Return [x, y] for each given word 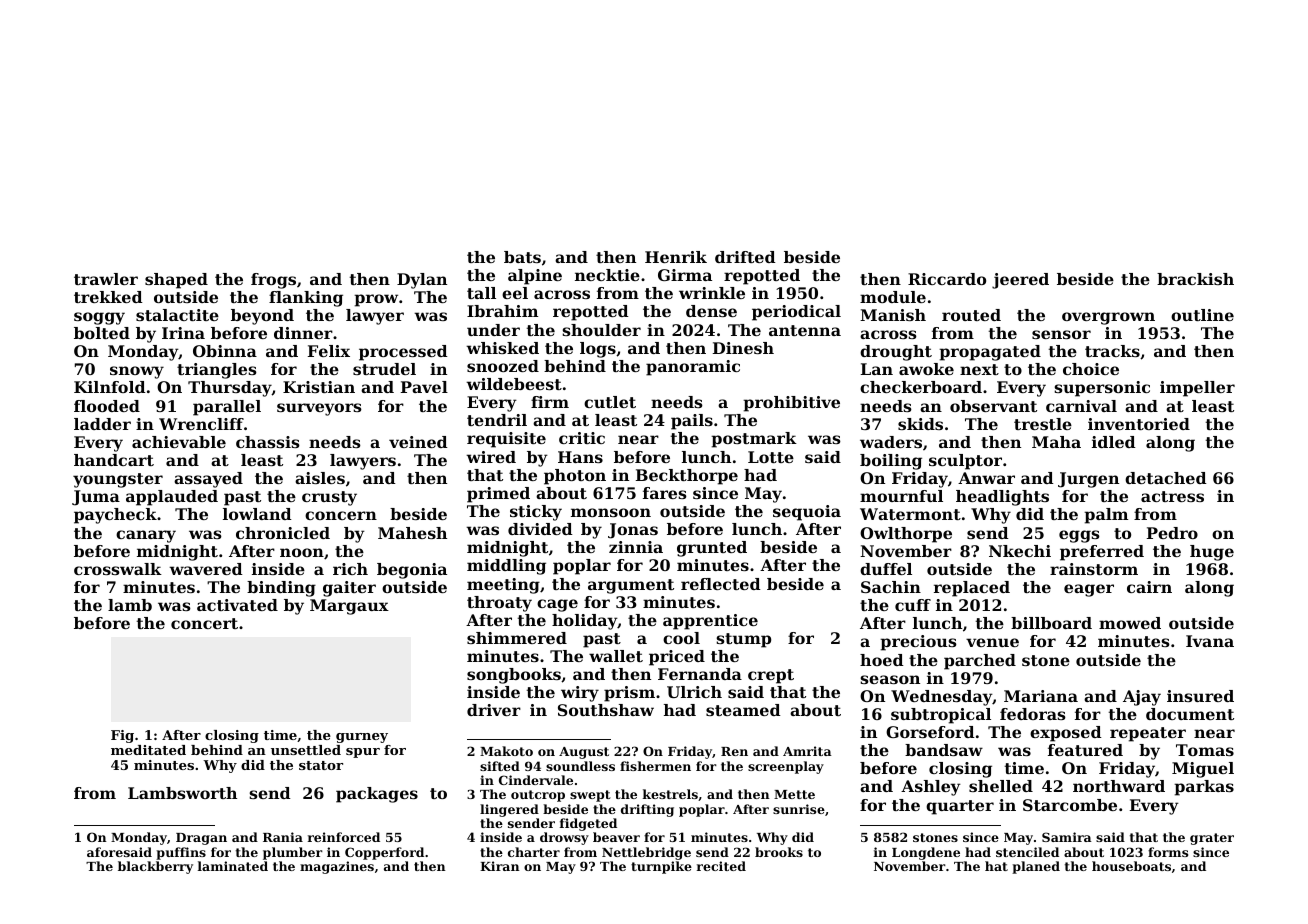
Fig [122, 736]
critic [582, 438]
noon [302, 552]
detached [1166, 478]
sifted [500, 766]
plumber [293, 853]
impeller [1197, 389]
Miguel [1203, 770]
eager [1089, 590]
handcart [114, 460]
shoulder [601, 330]
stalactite [177, 315]
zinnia [636, 547]
